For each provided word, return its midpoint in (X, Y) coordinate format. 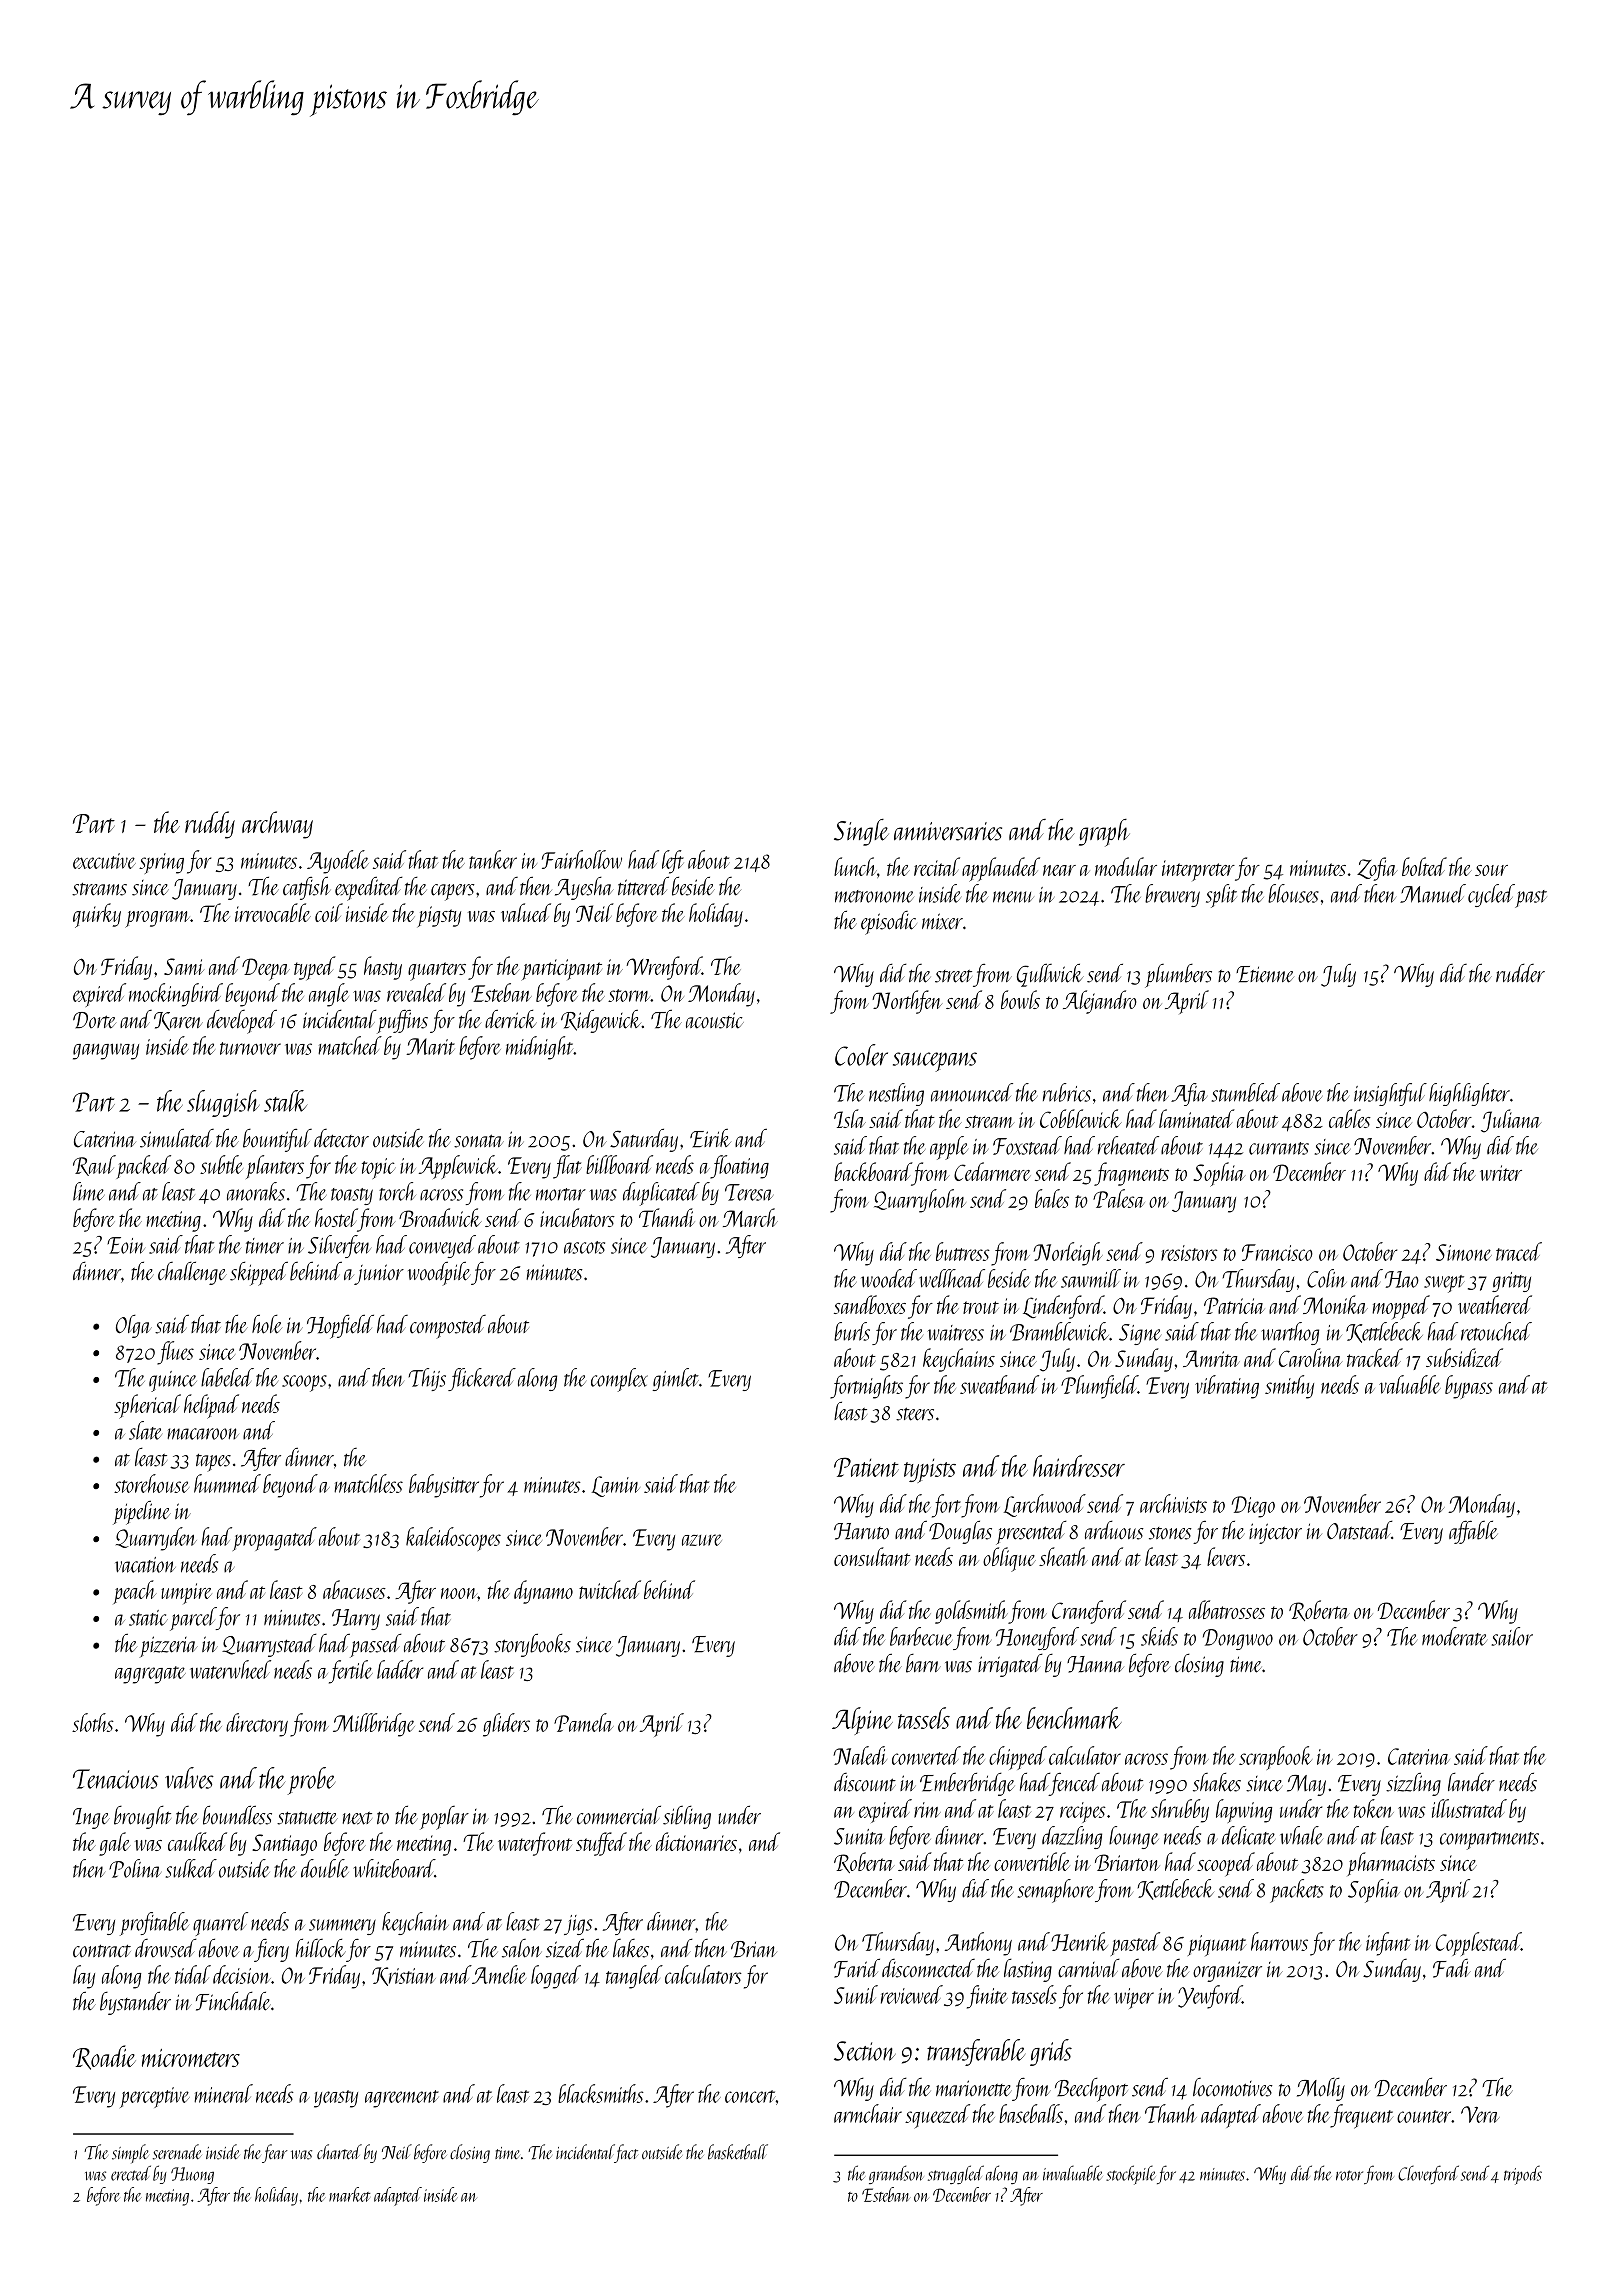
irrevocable (273, 912)
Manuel (1433, 893)
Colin (1327, 1278)
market (349, 2194)
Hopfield (340, 1326)
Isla (850, 1118)
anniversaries (948, 831)
